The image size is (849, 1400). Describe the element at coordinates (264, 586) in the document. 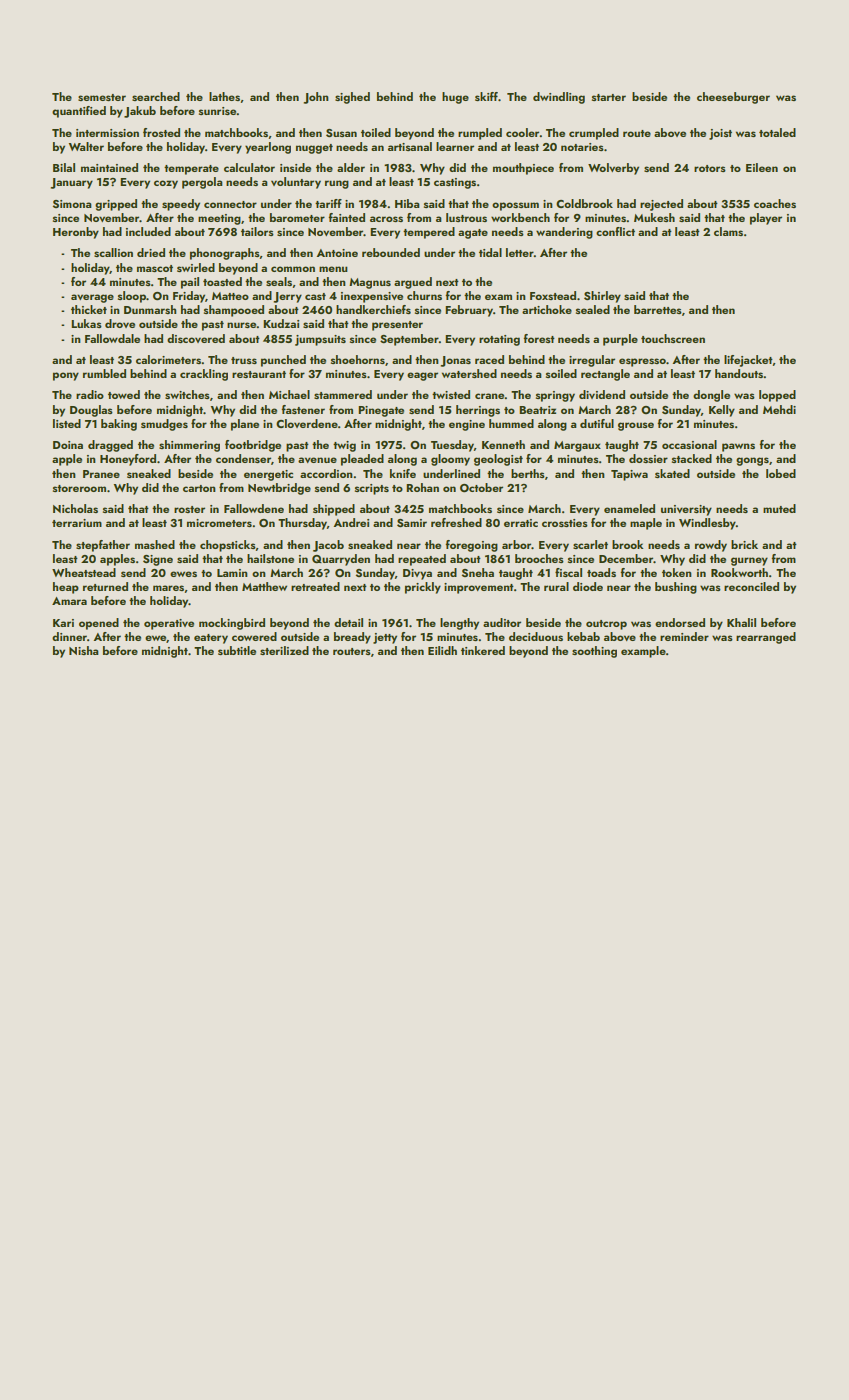

I see `Matthew` at that location.
